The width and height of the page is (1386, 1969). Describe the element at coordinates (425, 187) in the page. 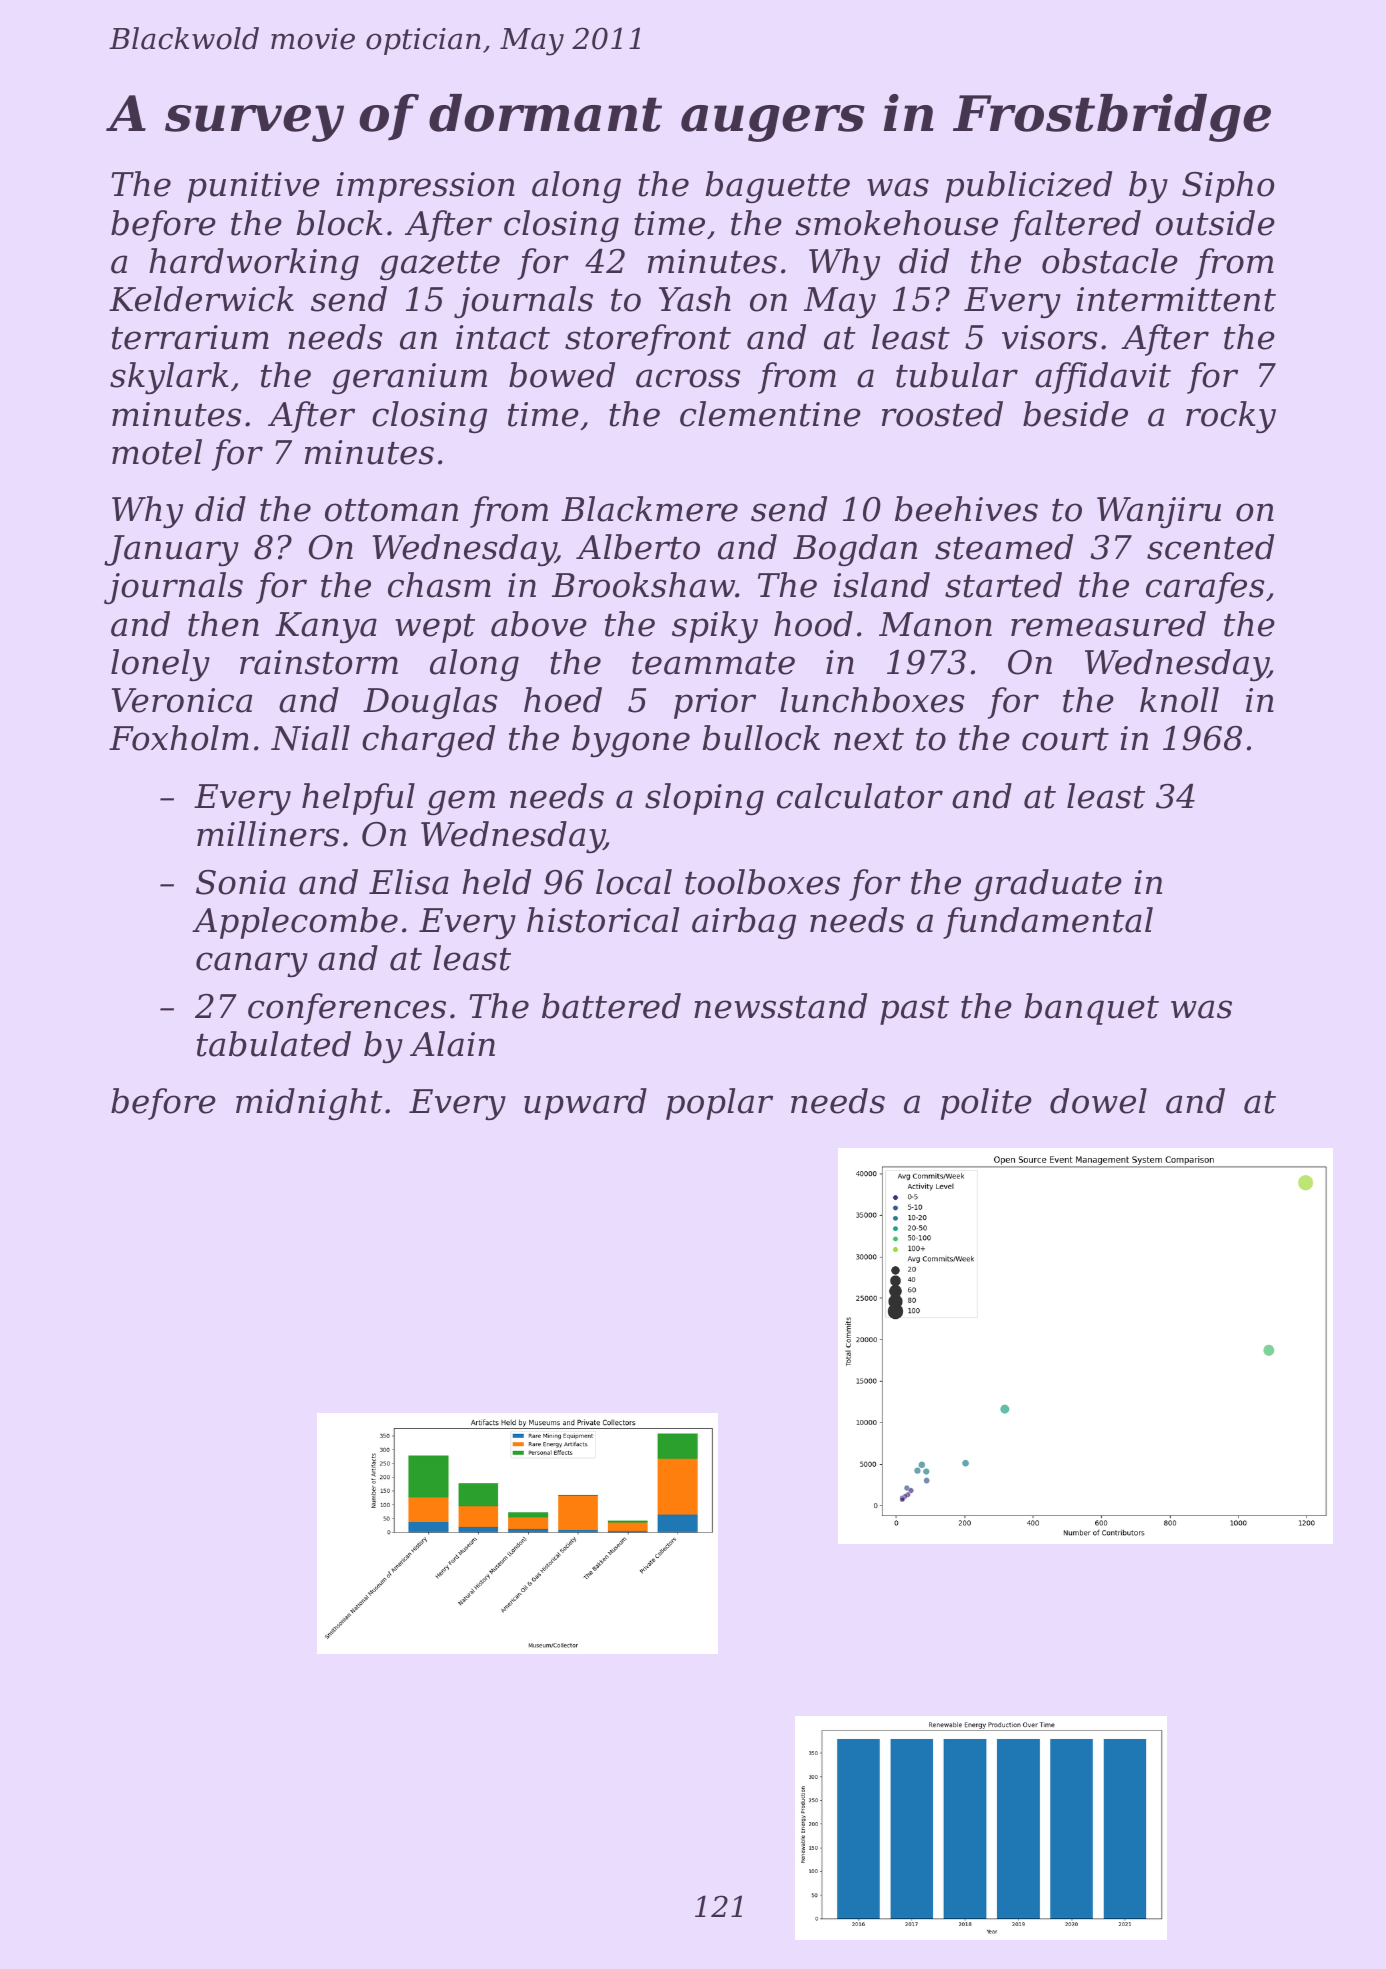

I see `impression` at that location.
